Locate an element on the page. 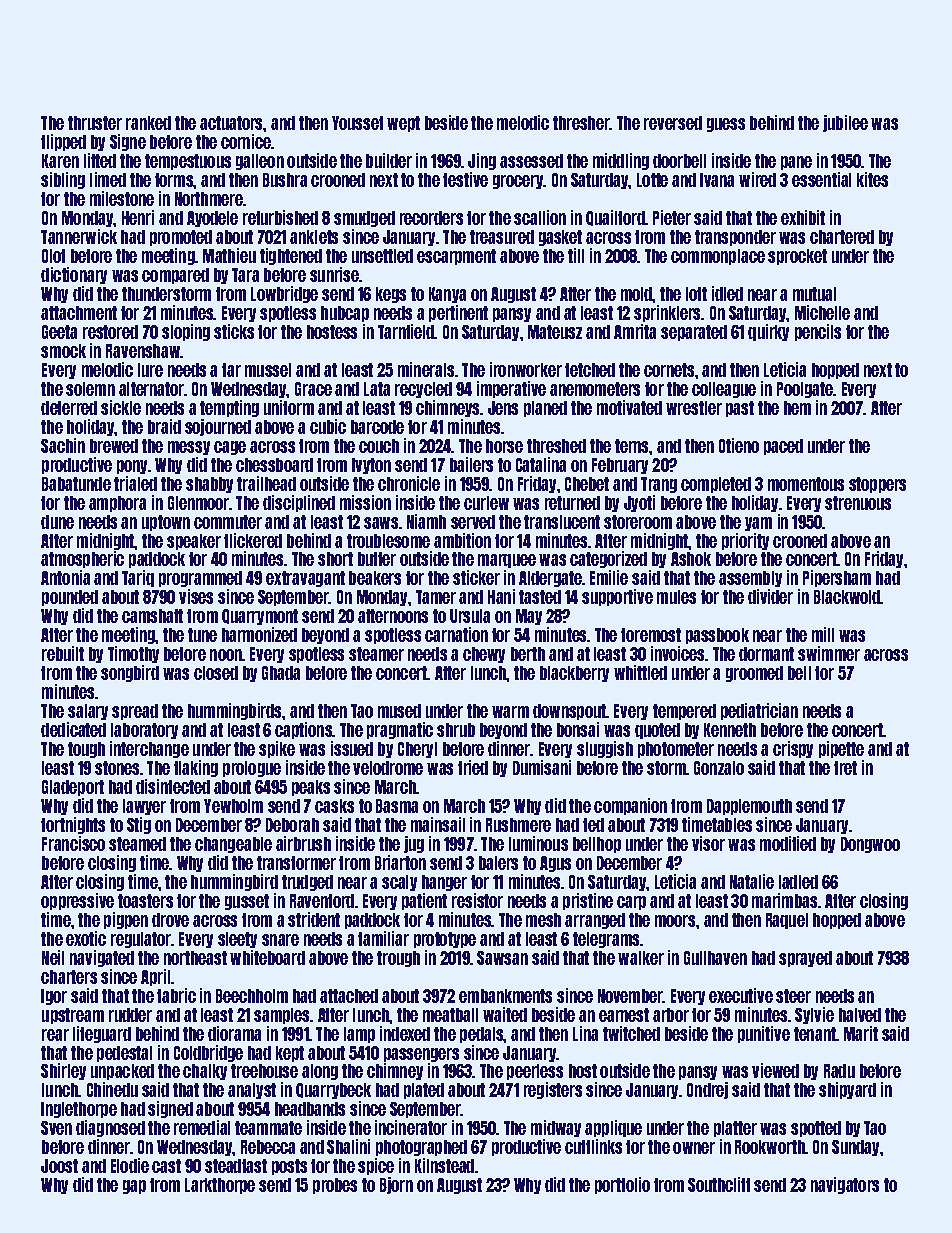 Image resolution: width=952 pixels, height=1233 pixels. rebuilt is located at coordinates (63, 653).
